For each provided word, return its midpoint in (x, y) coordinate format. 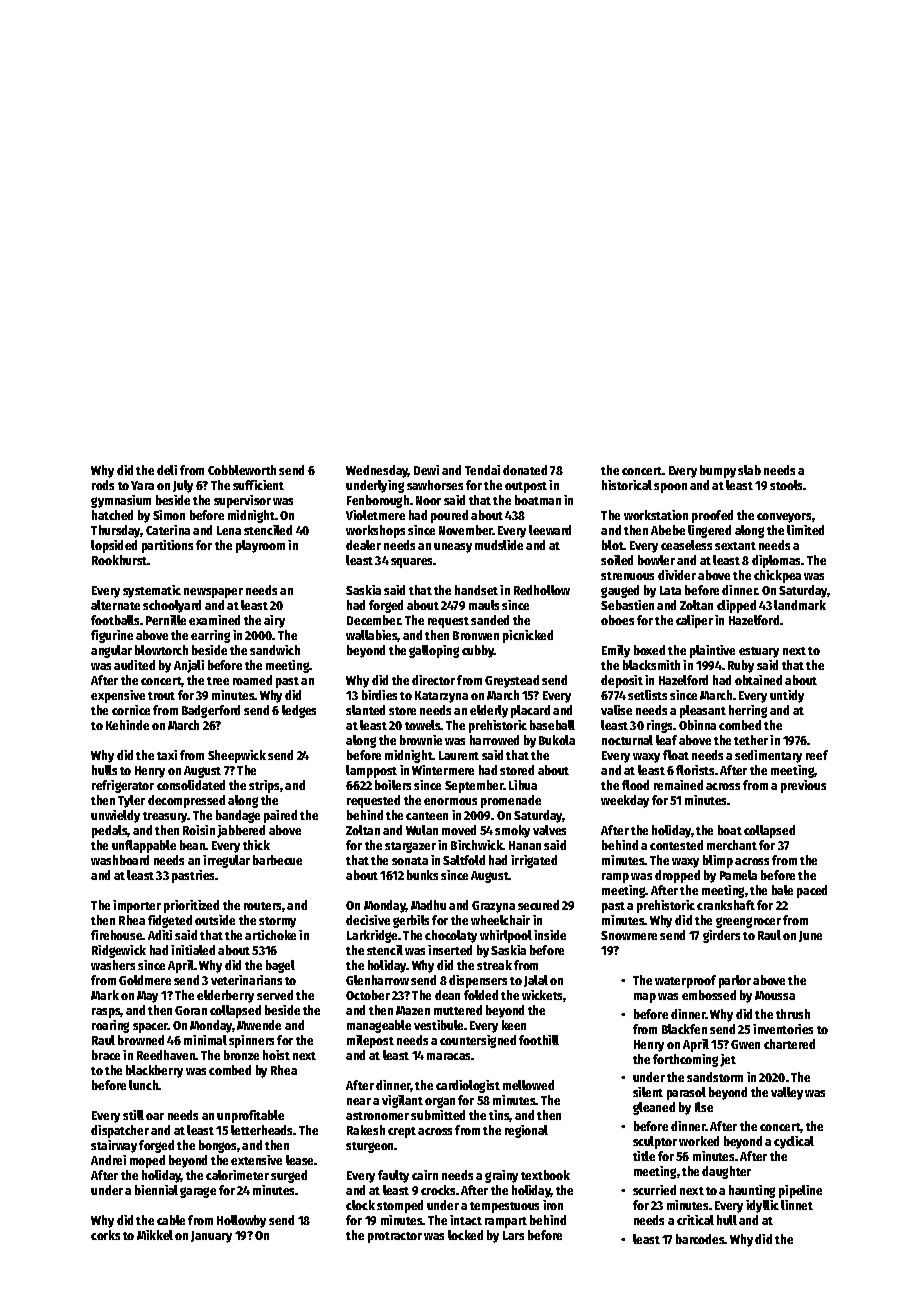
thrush (793, 1014)
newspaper (213, 593)
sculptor (655, 1142)
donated (525, 470)
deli (167, 470)
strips (265, 786)
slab (749, 470)
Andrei (108, 1160)
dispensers (478, 981)
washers (113, 965)
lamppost (371, 771)
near (359, 1101)
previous (803, 786)
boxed (649, 650)
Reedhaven (166, 1055)
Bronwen (476, 635)
